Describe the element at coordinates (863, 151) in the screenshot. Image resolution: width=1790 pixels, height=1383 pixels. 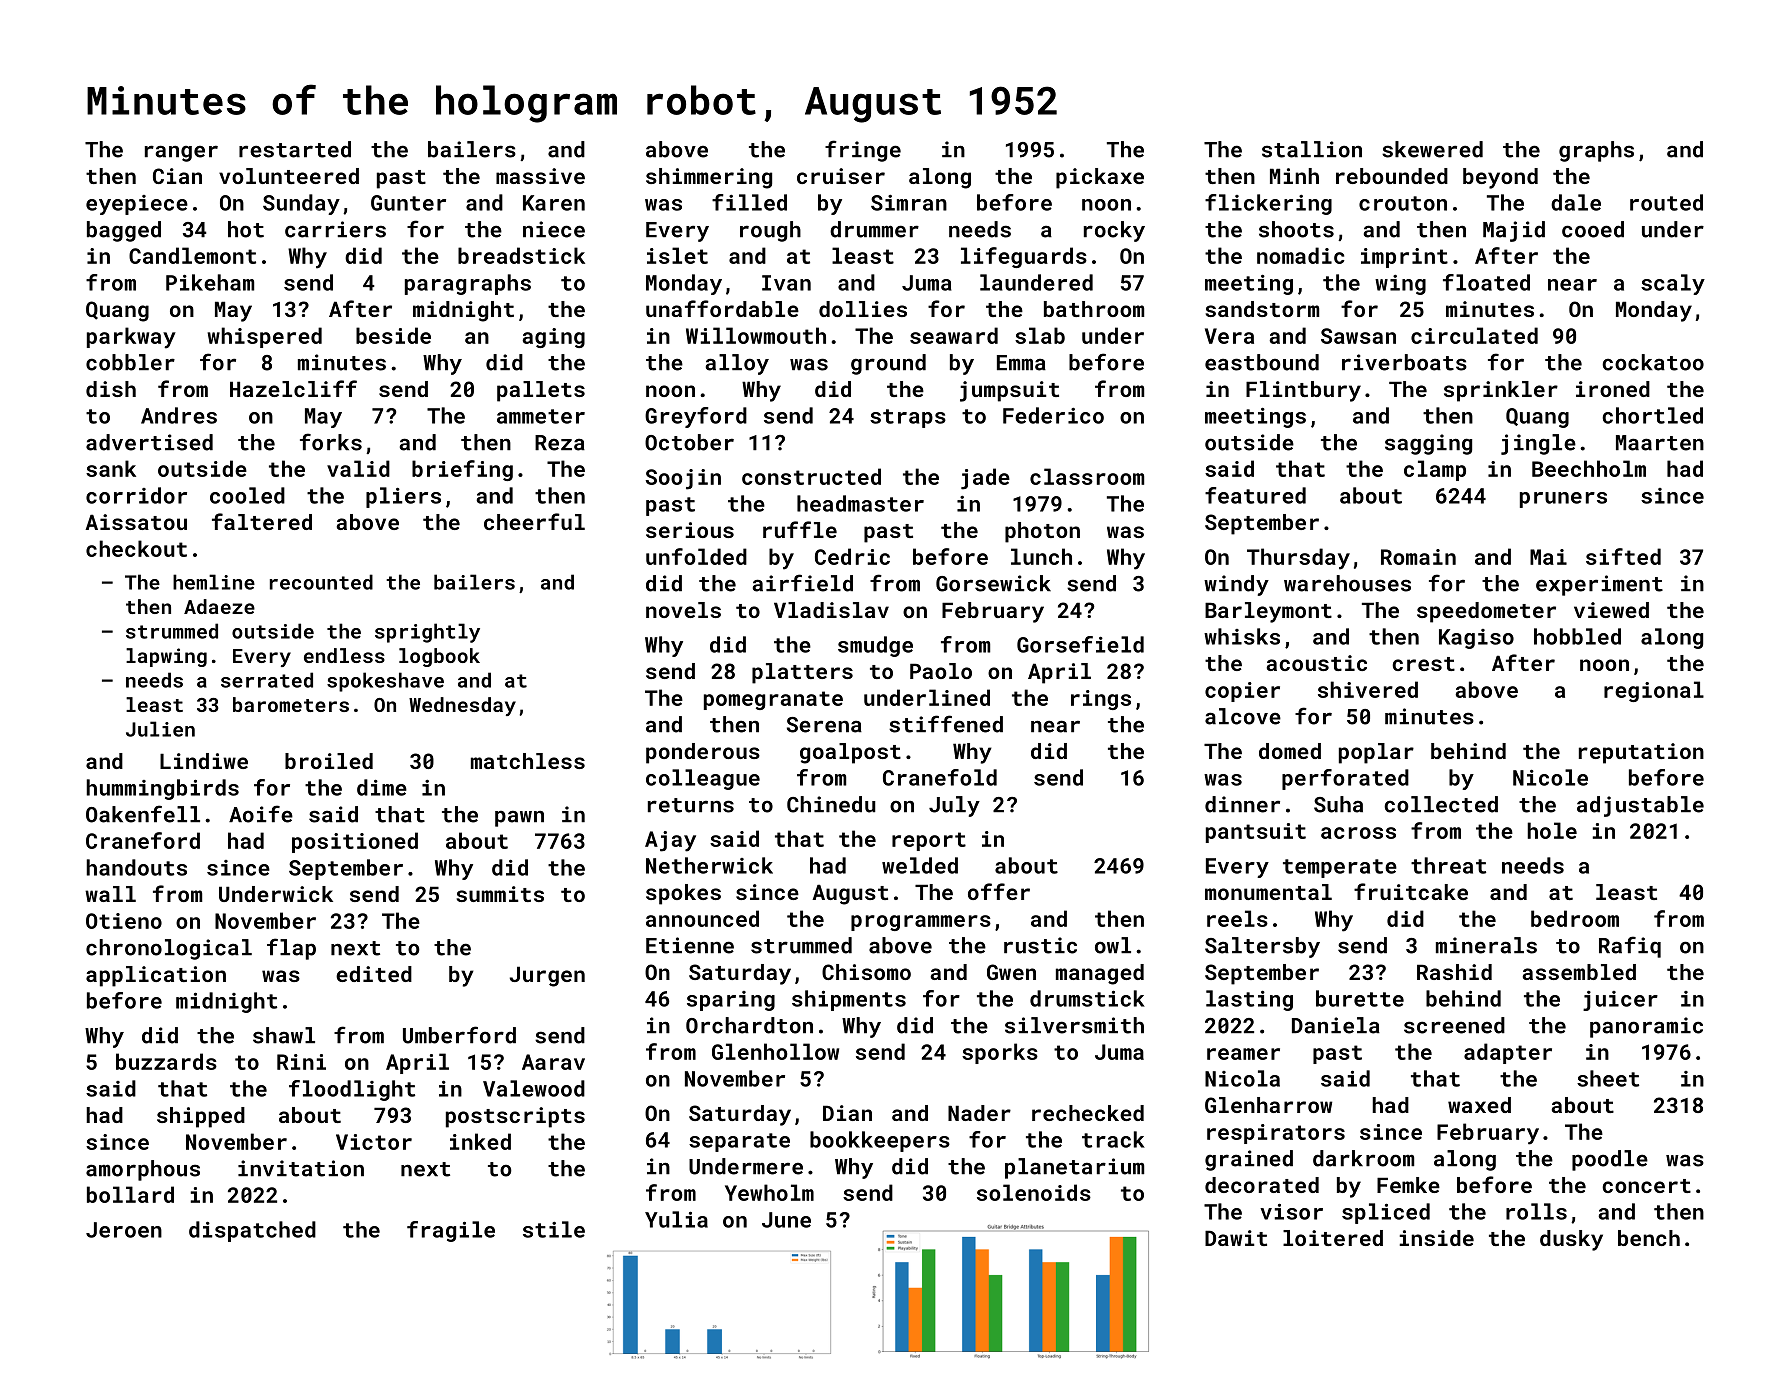
I see `fringe` at that location.
